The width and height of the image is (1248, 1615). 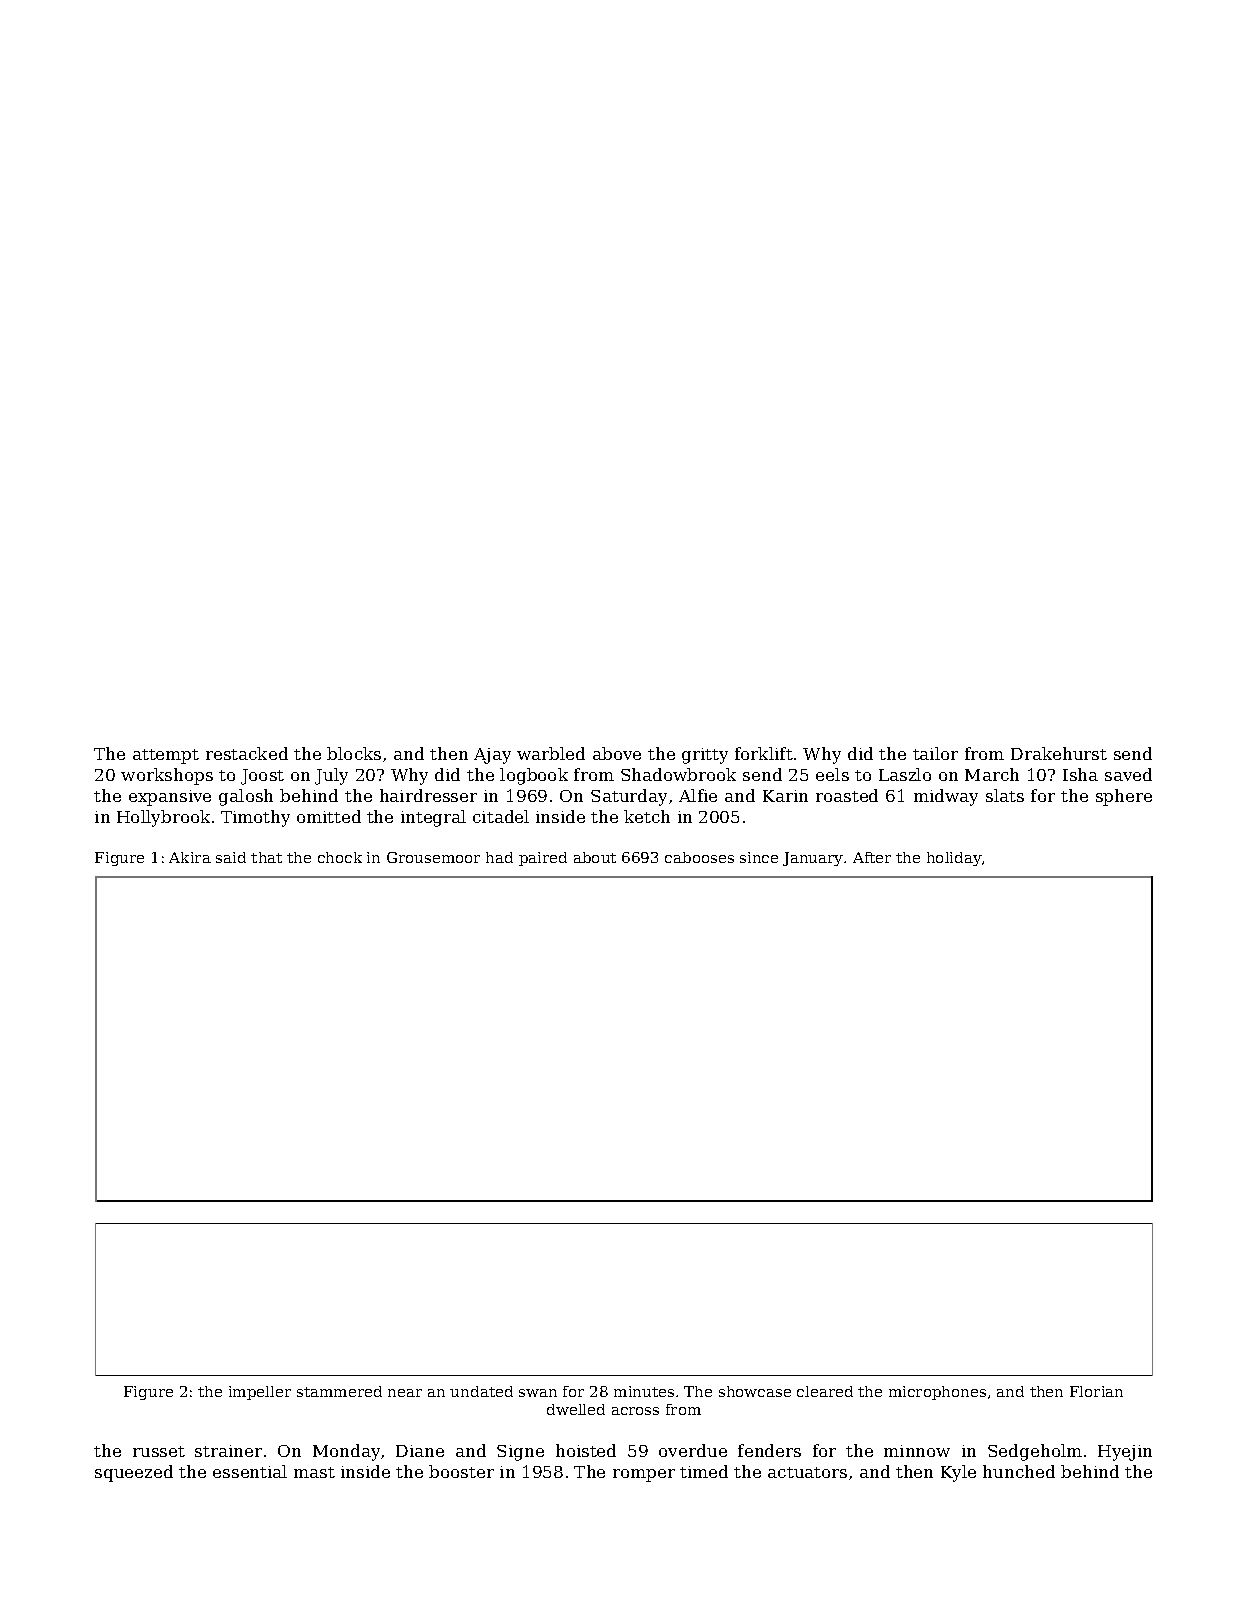 What do you see at coordinates (1096, 1391) in the image?
I see `Florian` at bounding box center [1096, 1391].
